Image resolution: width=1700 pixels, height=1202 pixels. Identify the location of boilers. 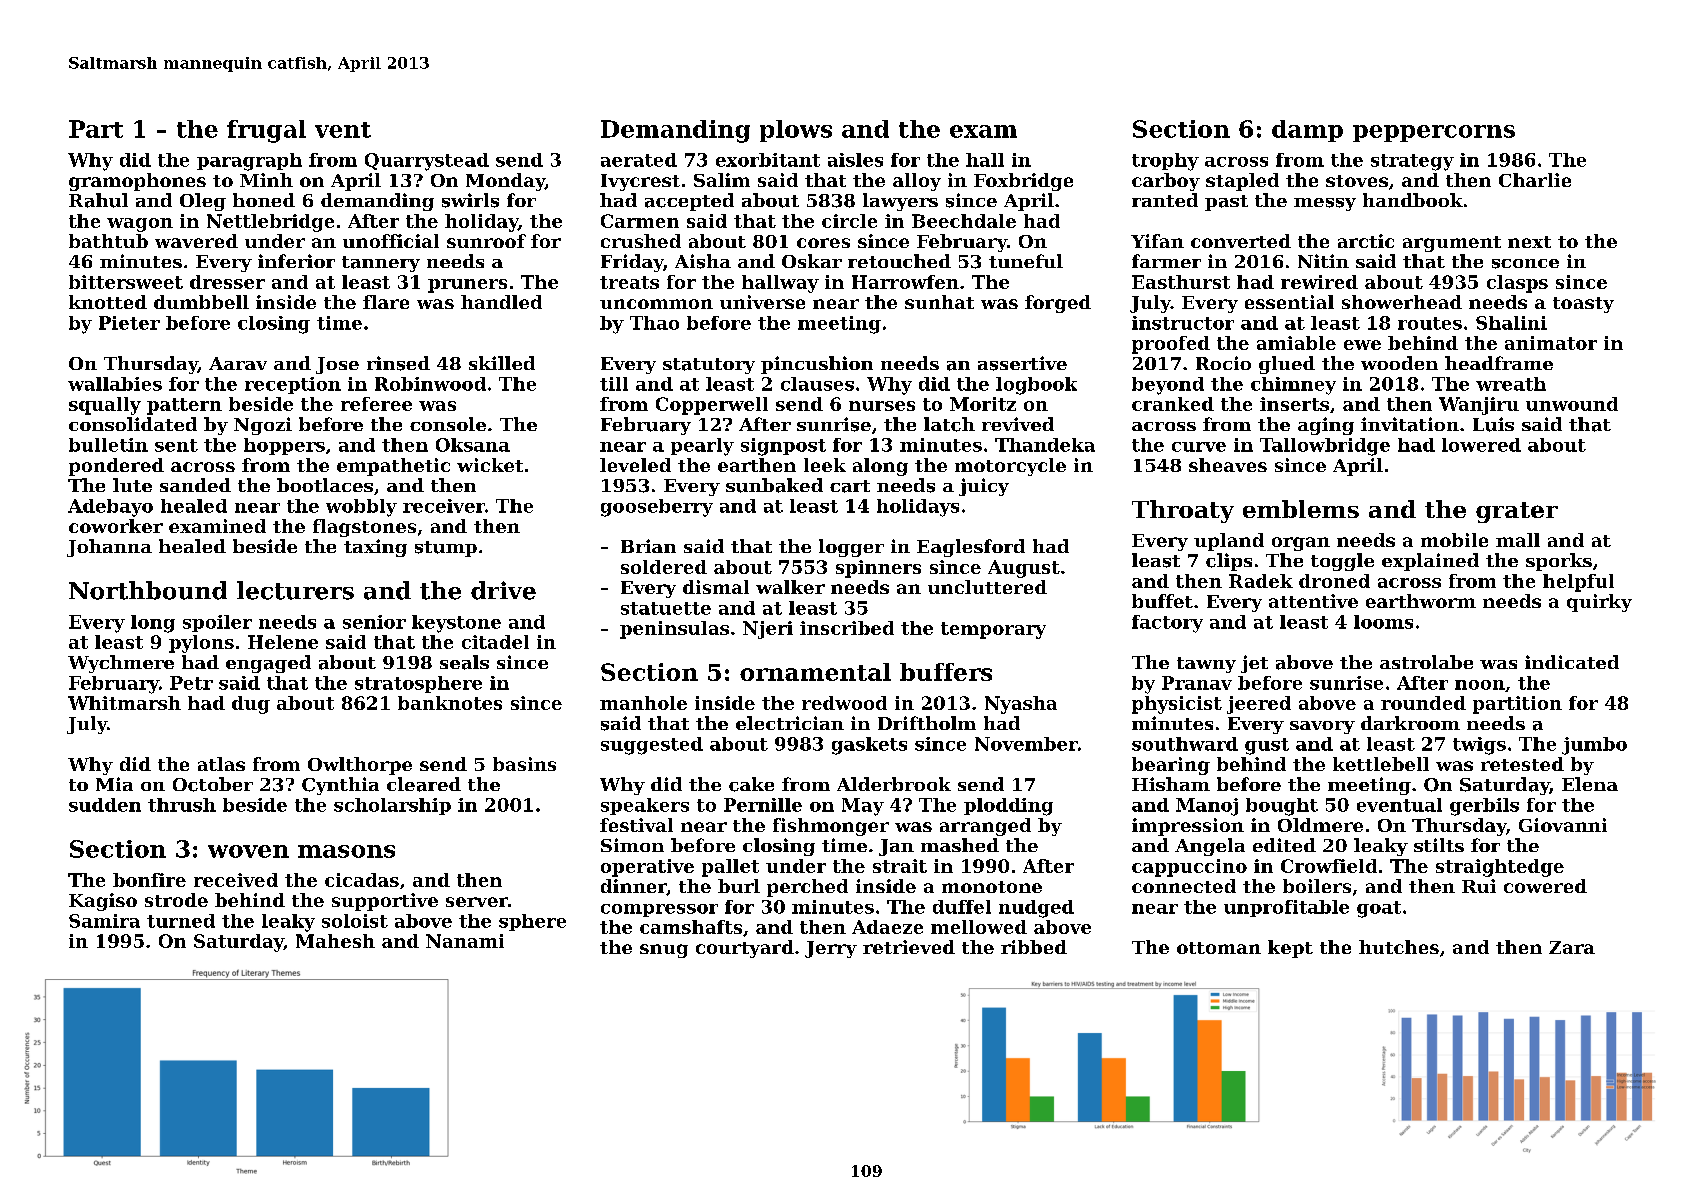
(1317, 886).
